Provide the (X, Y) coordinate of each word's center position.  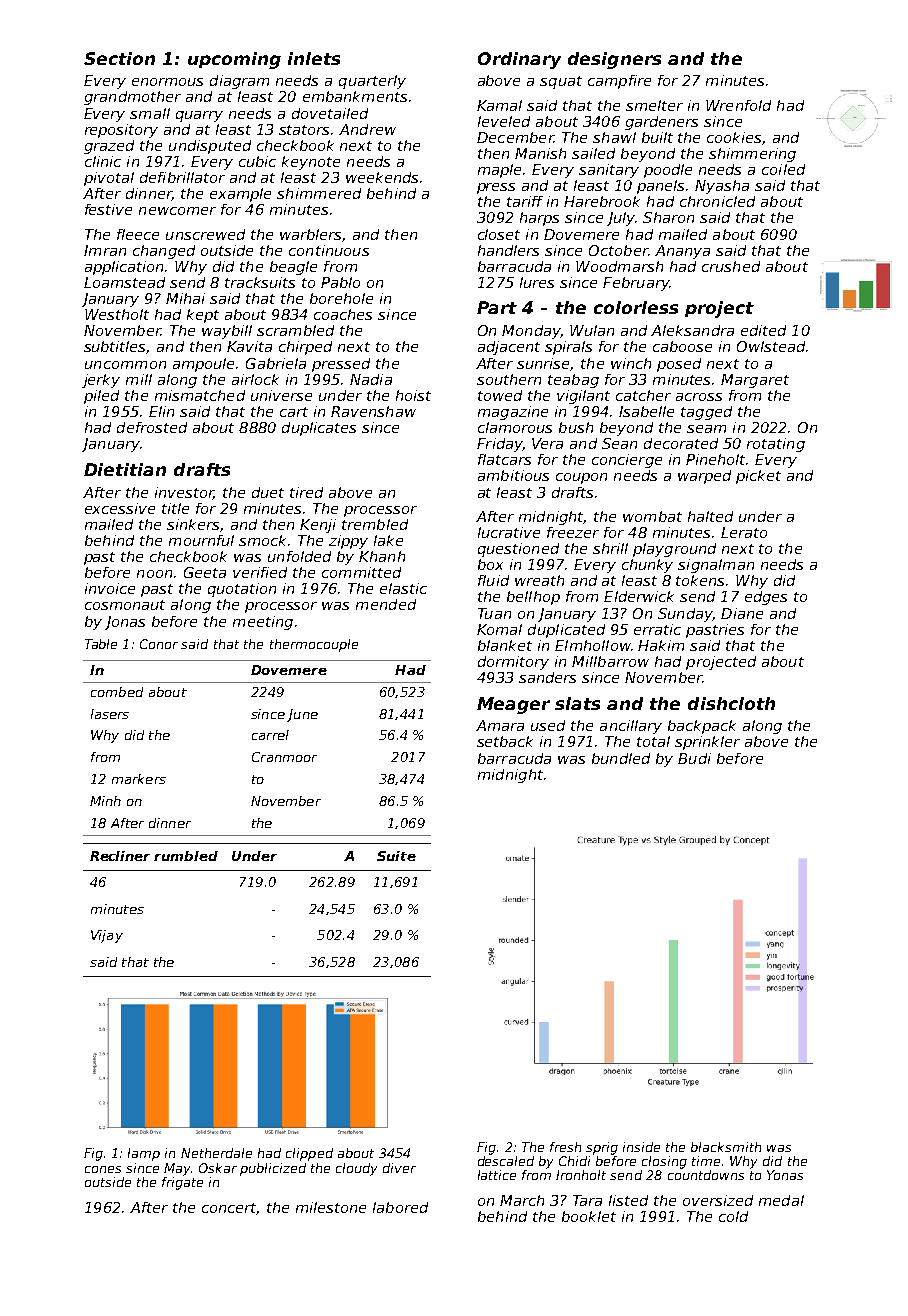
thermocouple (314, 645)
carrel (270, 735)
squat (561, 82)
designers (614, 60)
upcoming (234, 60)
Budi (694, 758)
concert (229, 1209)
